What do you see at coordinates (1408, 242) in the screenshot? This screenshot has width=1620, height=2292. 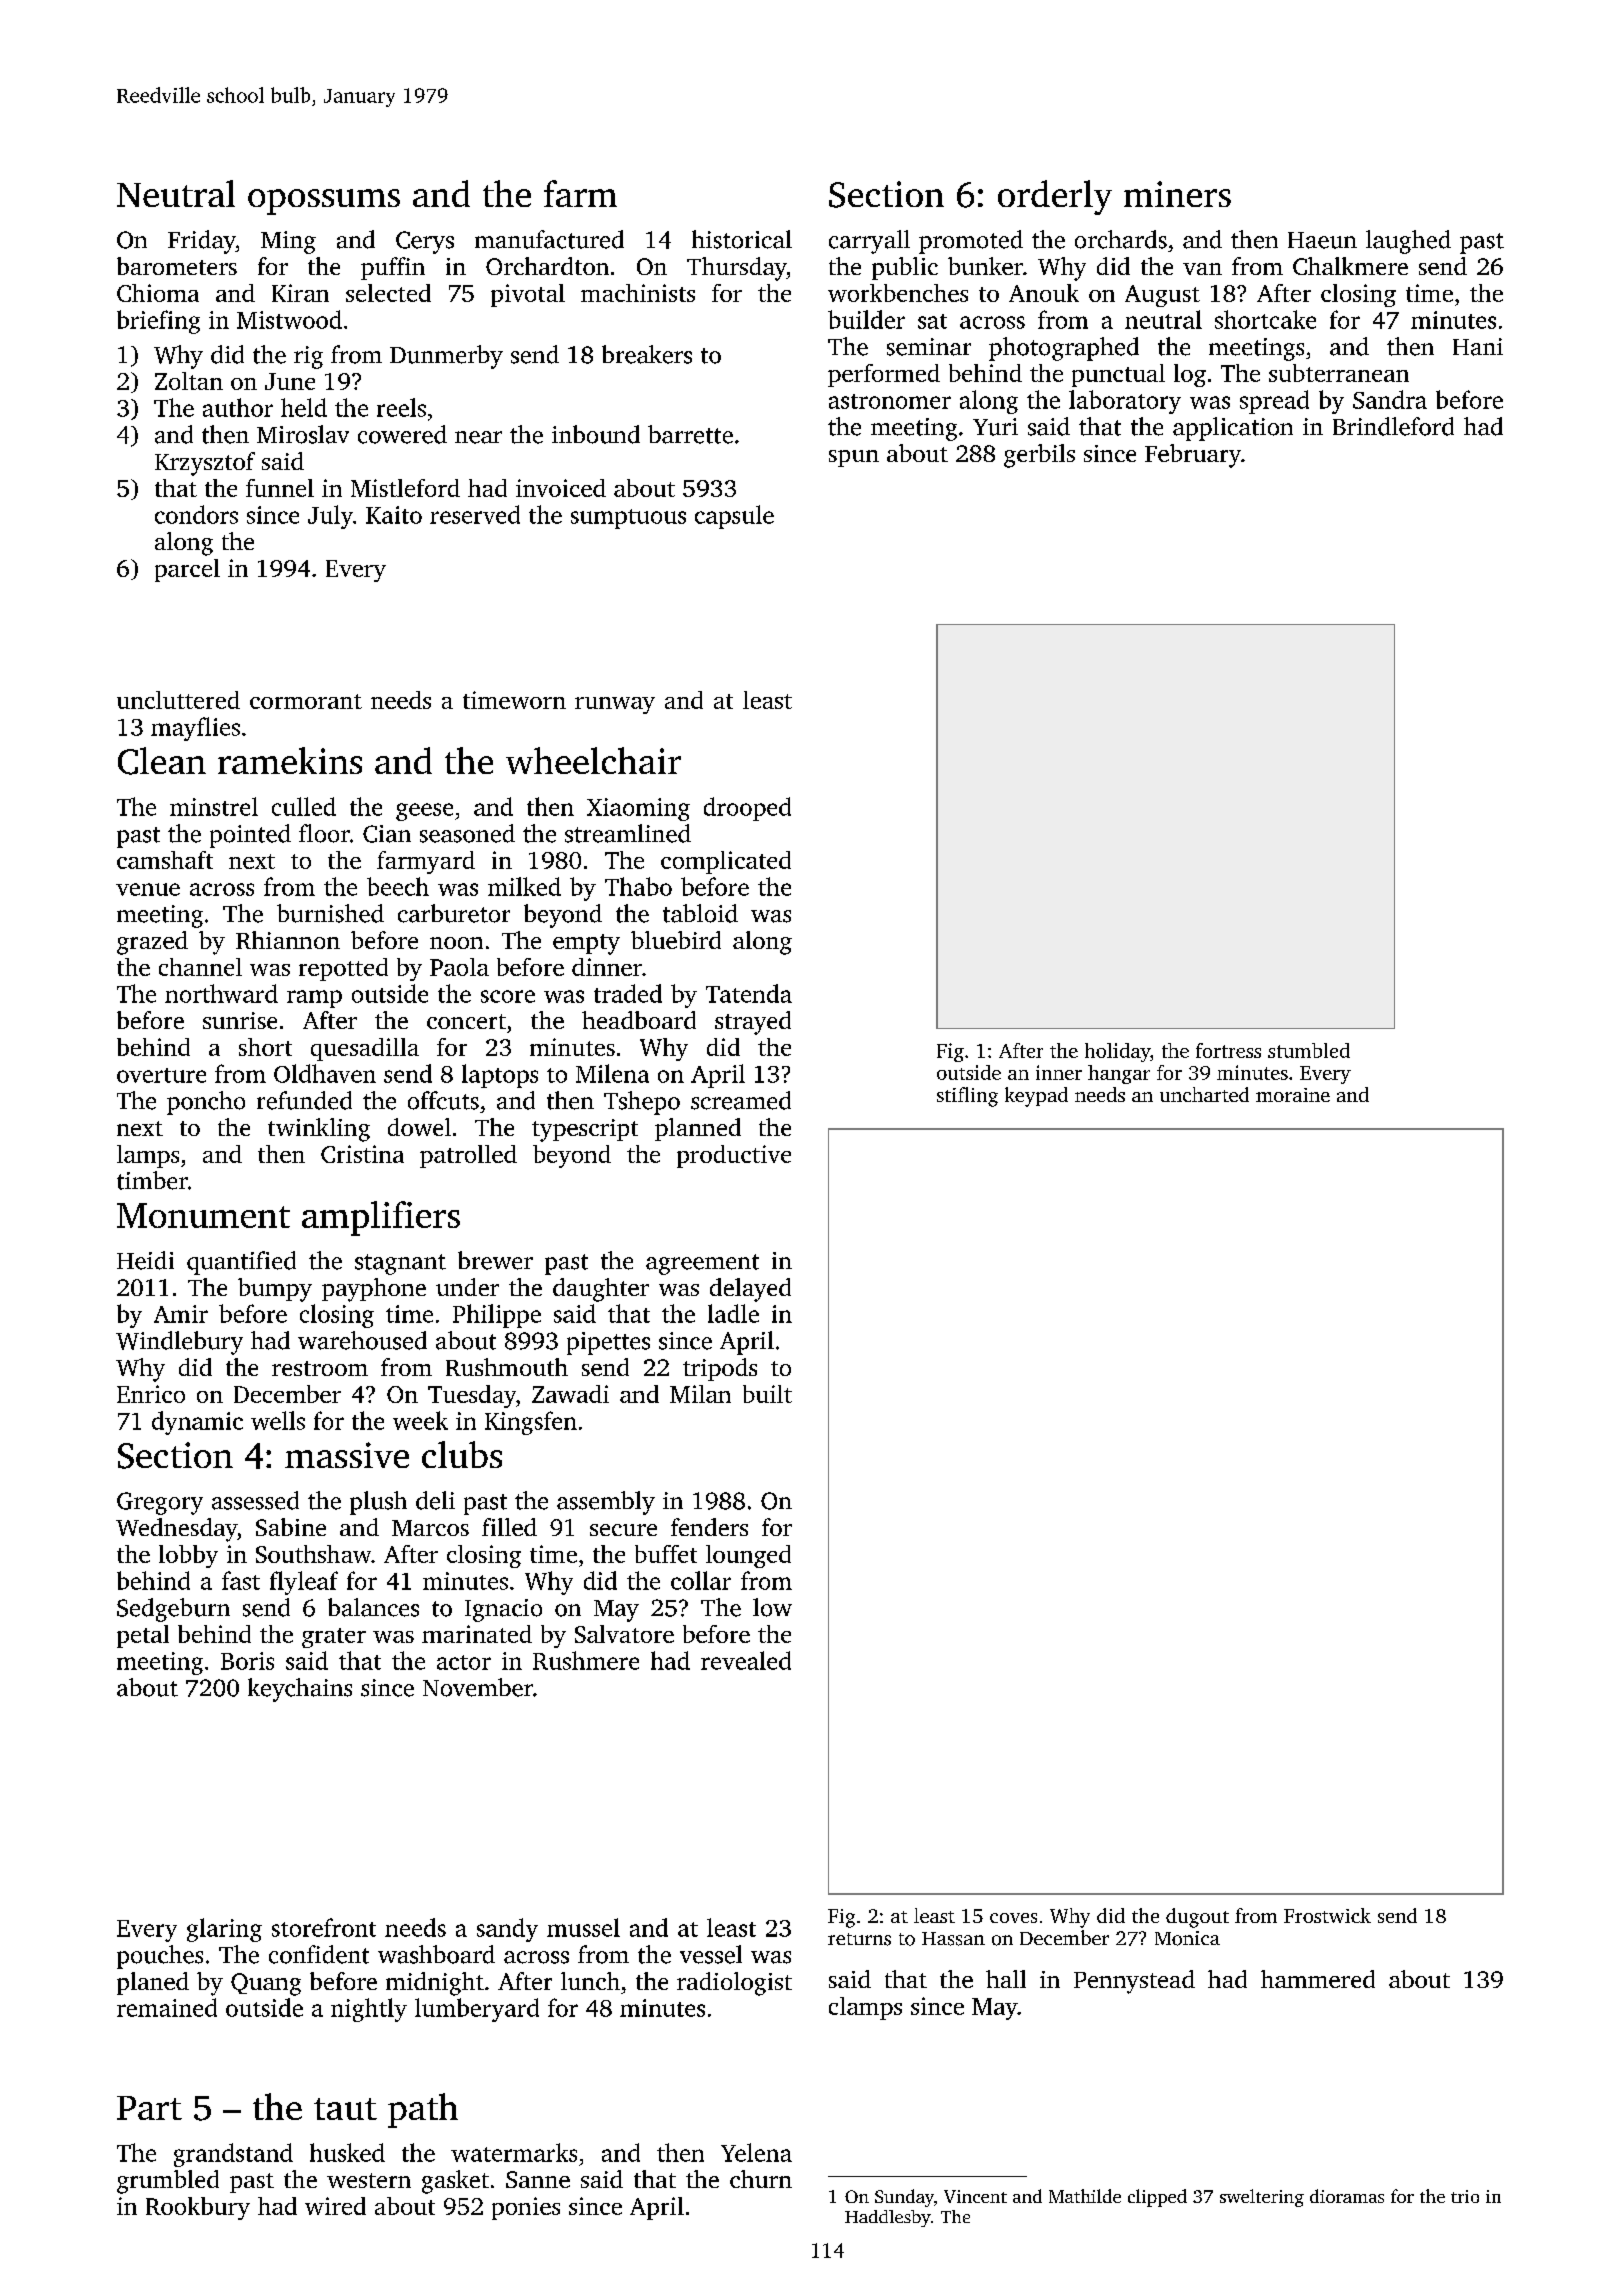 I see `laughed` at bounding box center [1408, 242].
